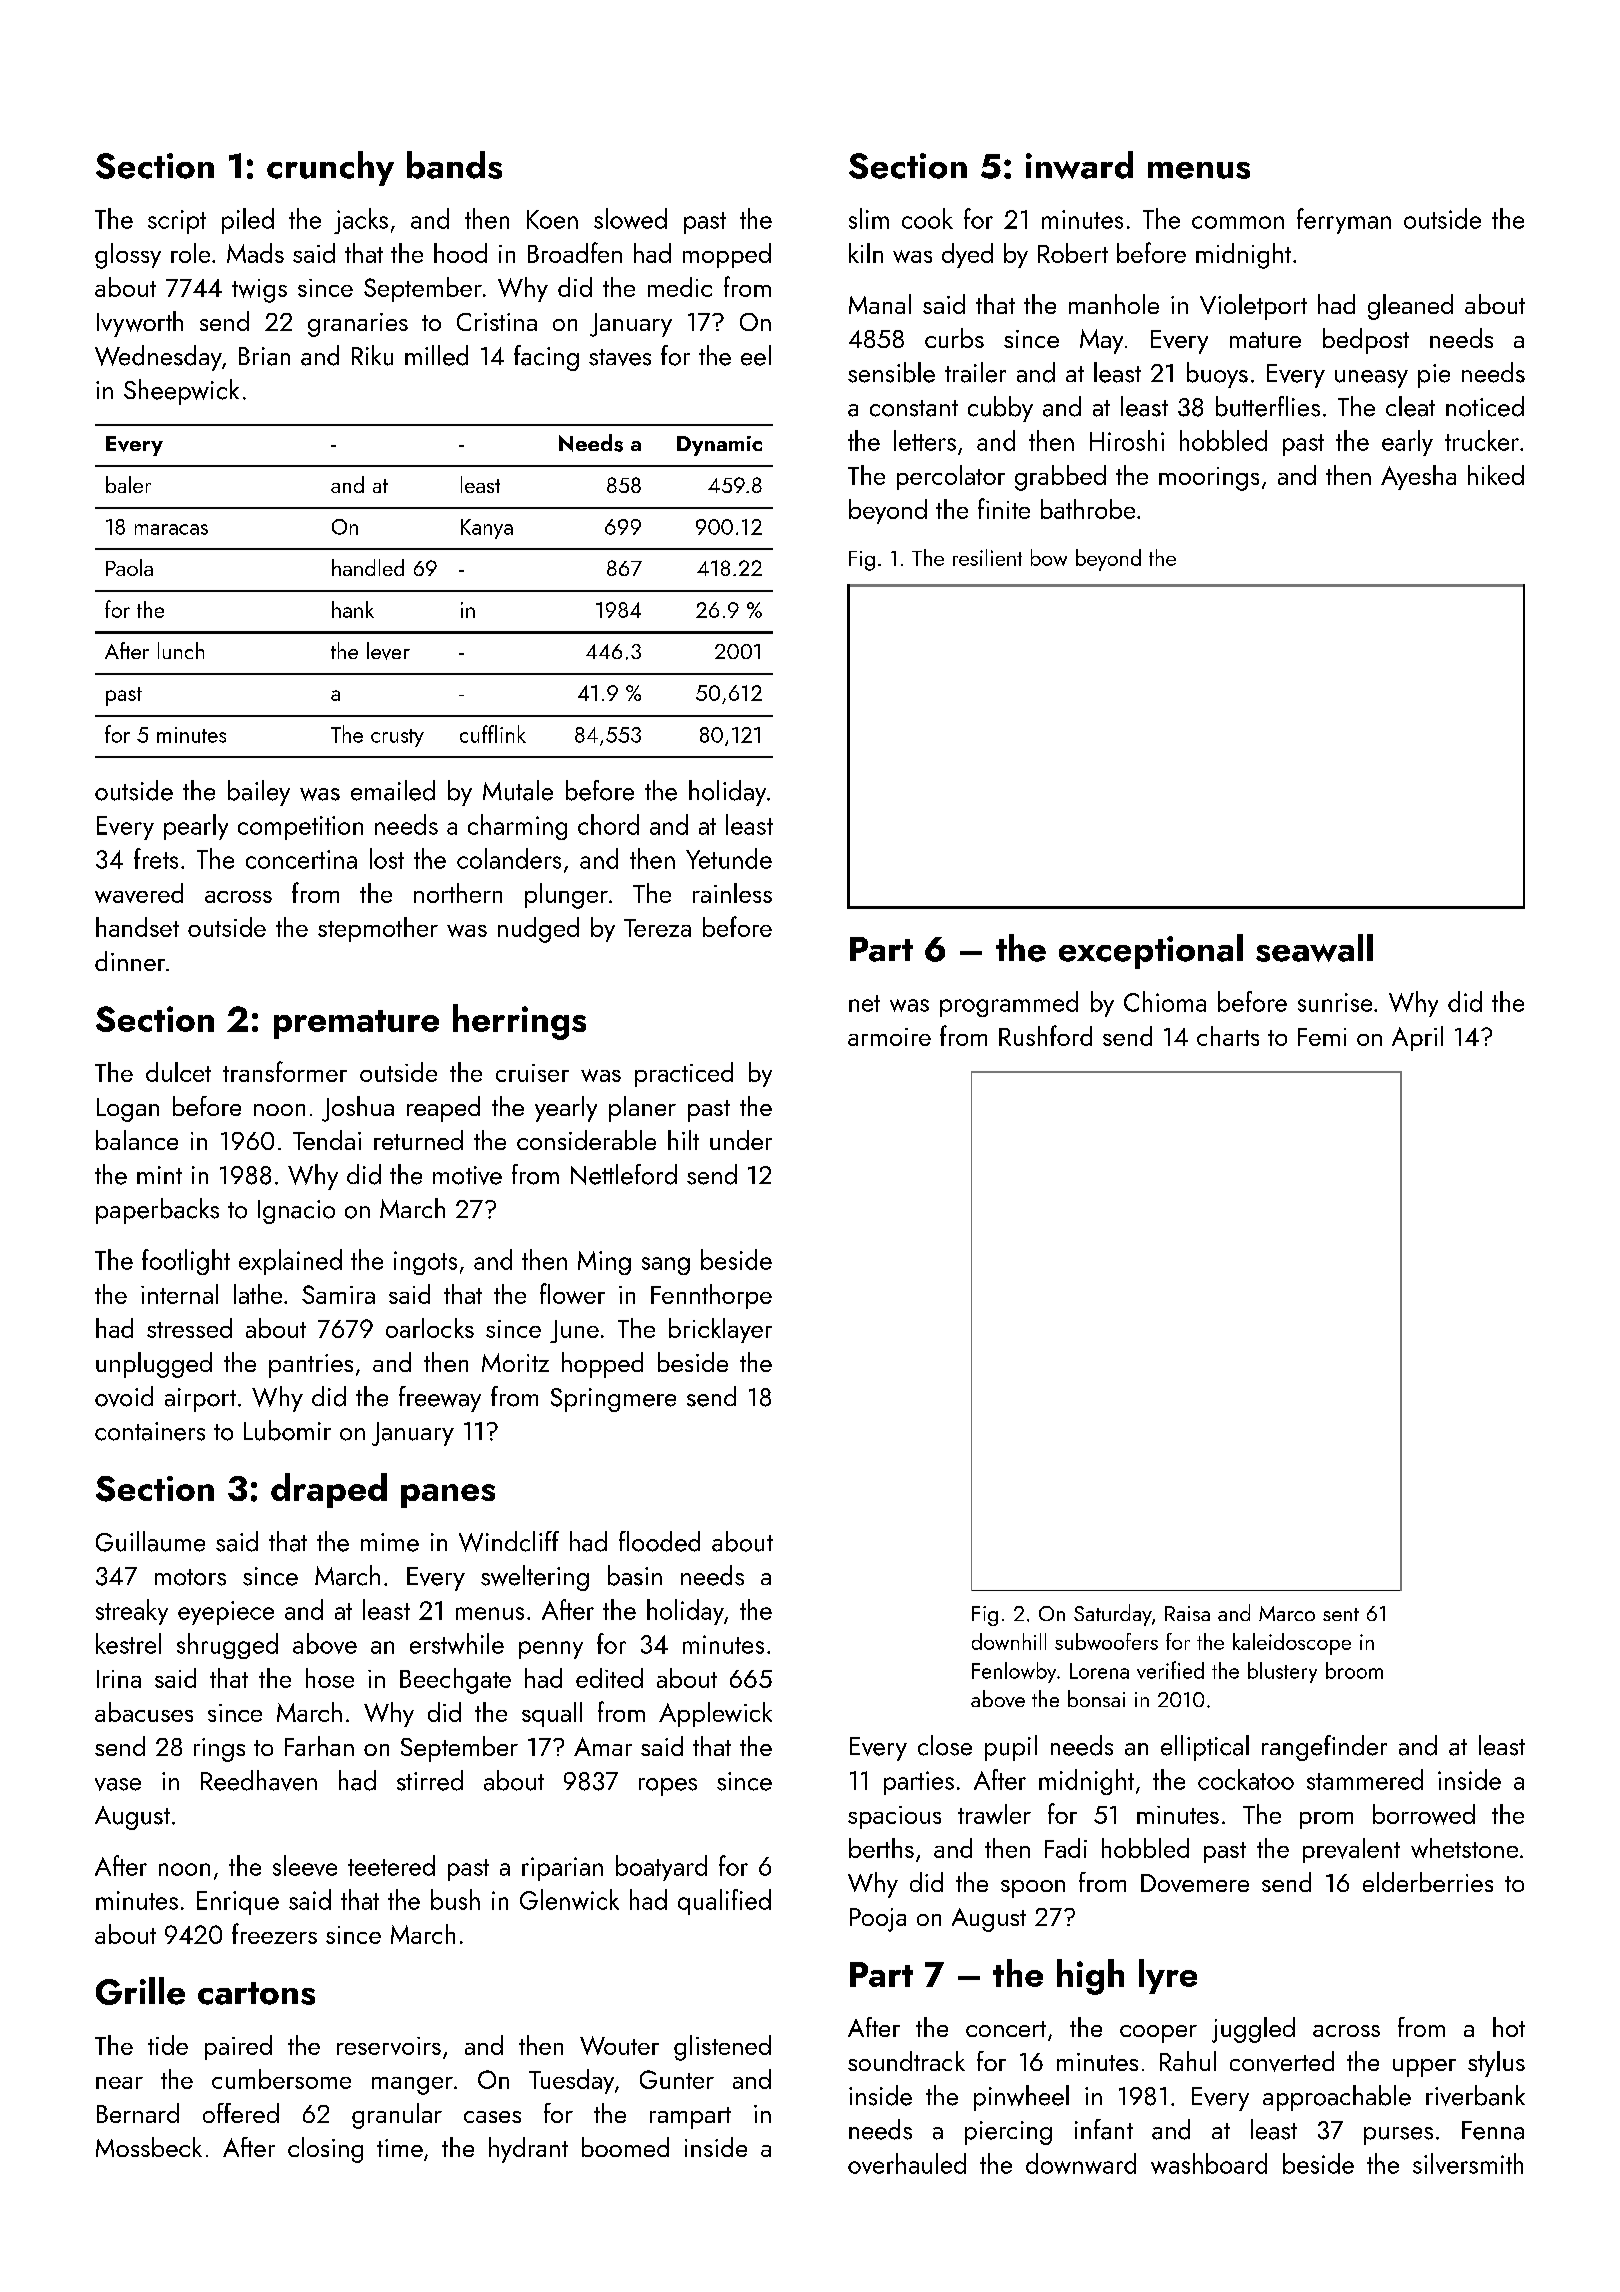 This screenshot has width=1620, height=2292. What do you see at coordinates (945, 1745) in the screenshot?
I see `close` at bounding box center [945, 1745].
